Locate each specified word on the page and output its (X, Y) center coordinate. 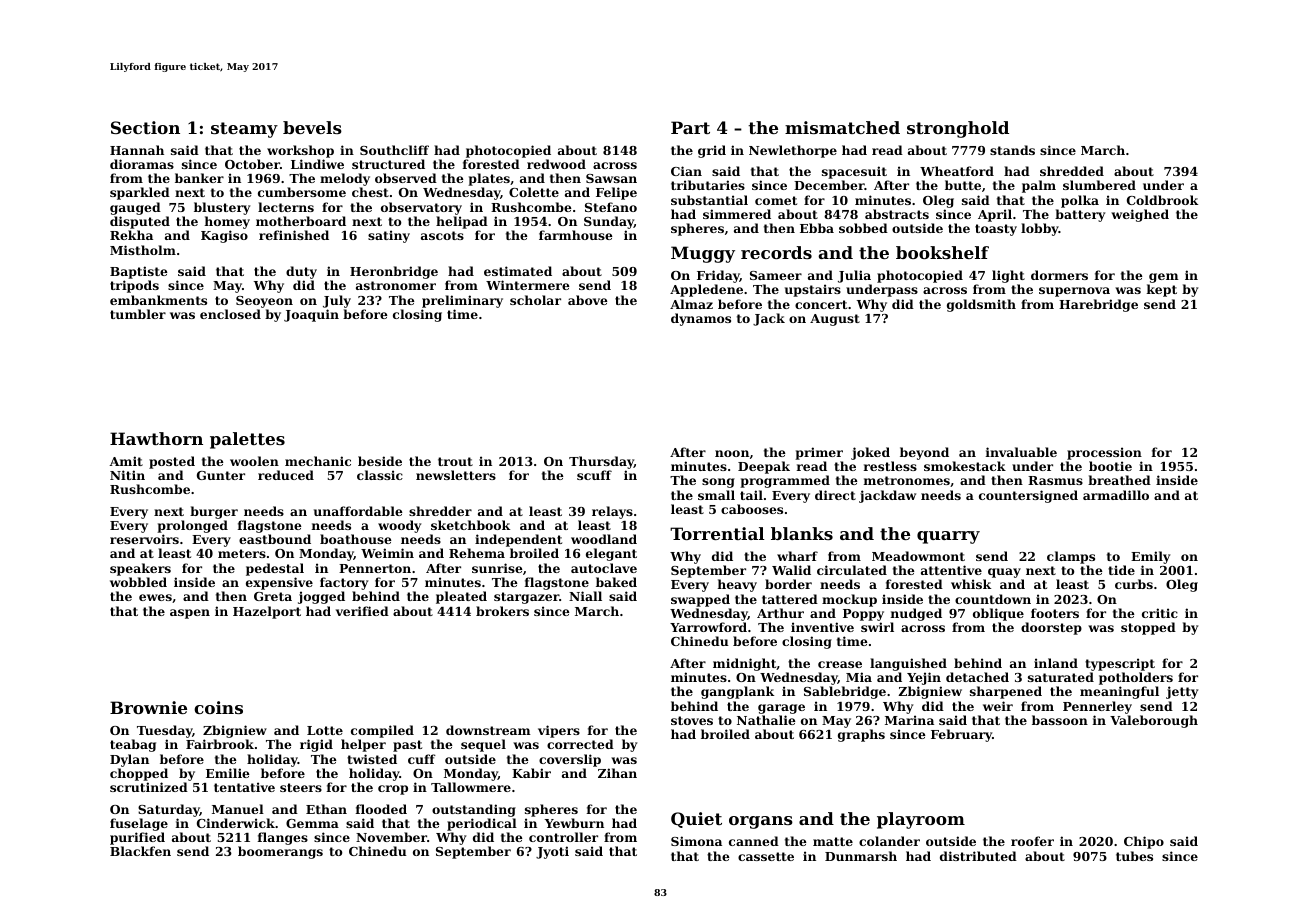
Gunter (221, 475)
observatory (421, 208)
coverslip (570, 760)
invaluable (1021, 452)
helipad (462, 222)
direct (835, 495)
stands (1012, 150)
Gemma (312, 823)
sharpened (1006, 692)
